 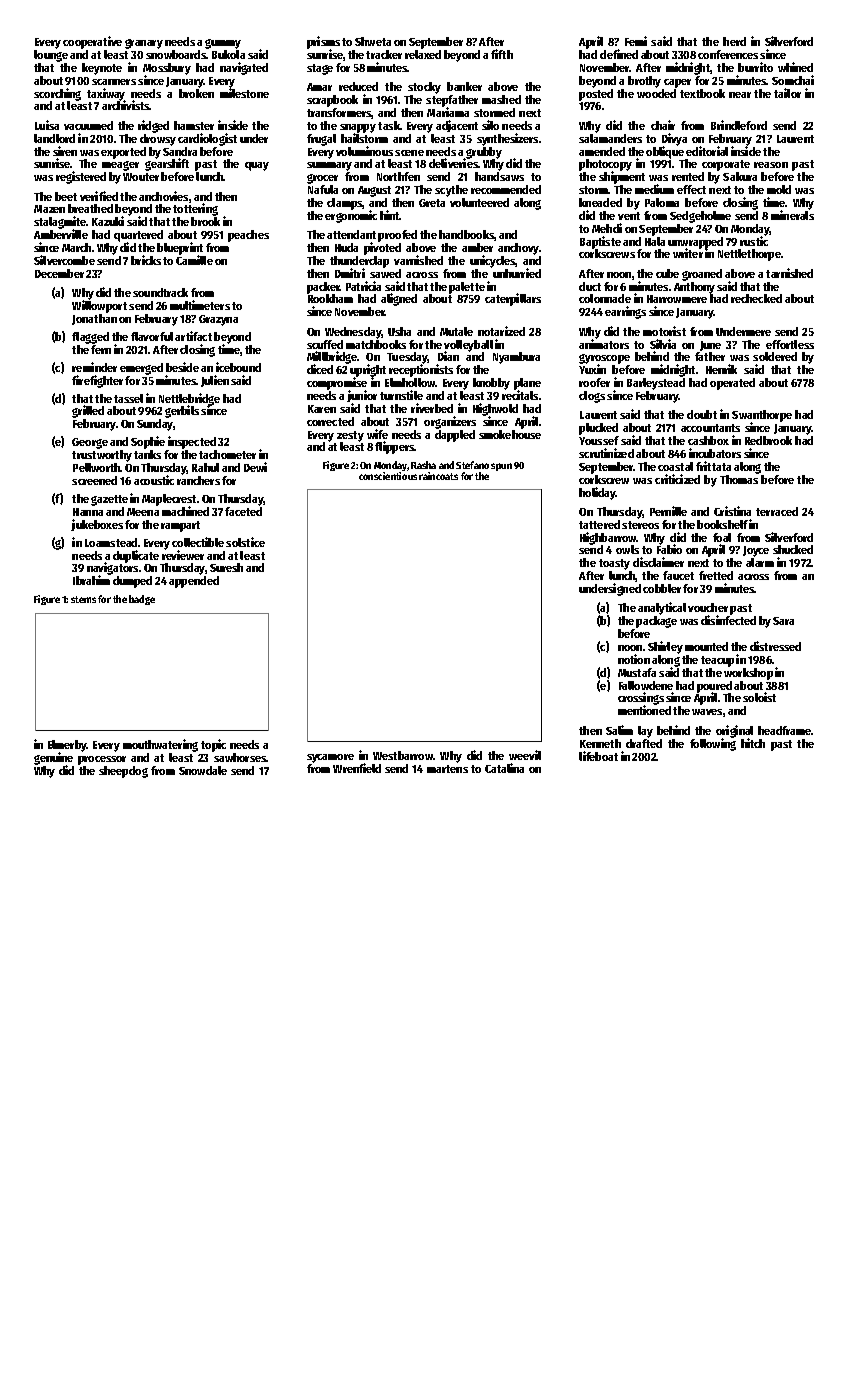 I want to click on hitch, so click(x=753, y=743).
